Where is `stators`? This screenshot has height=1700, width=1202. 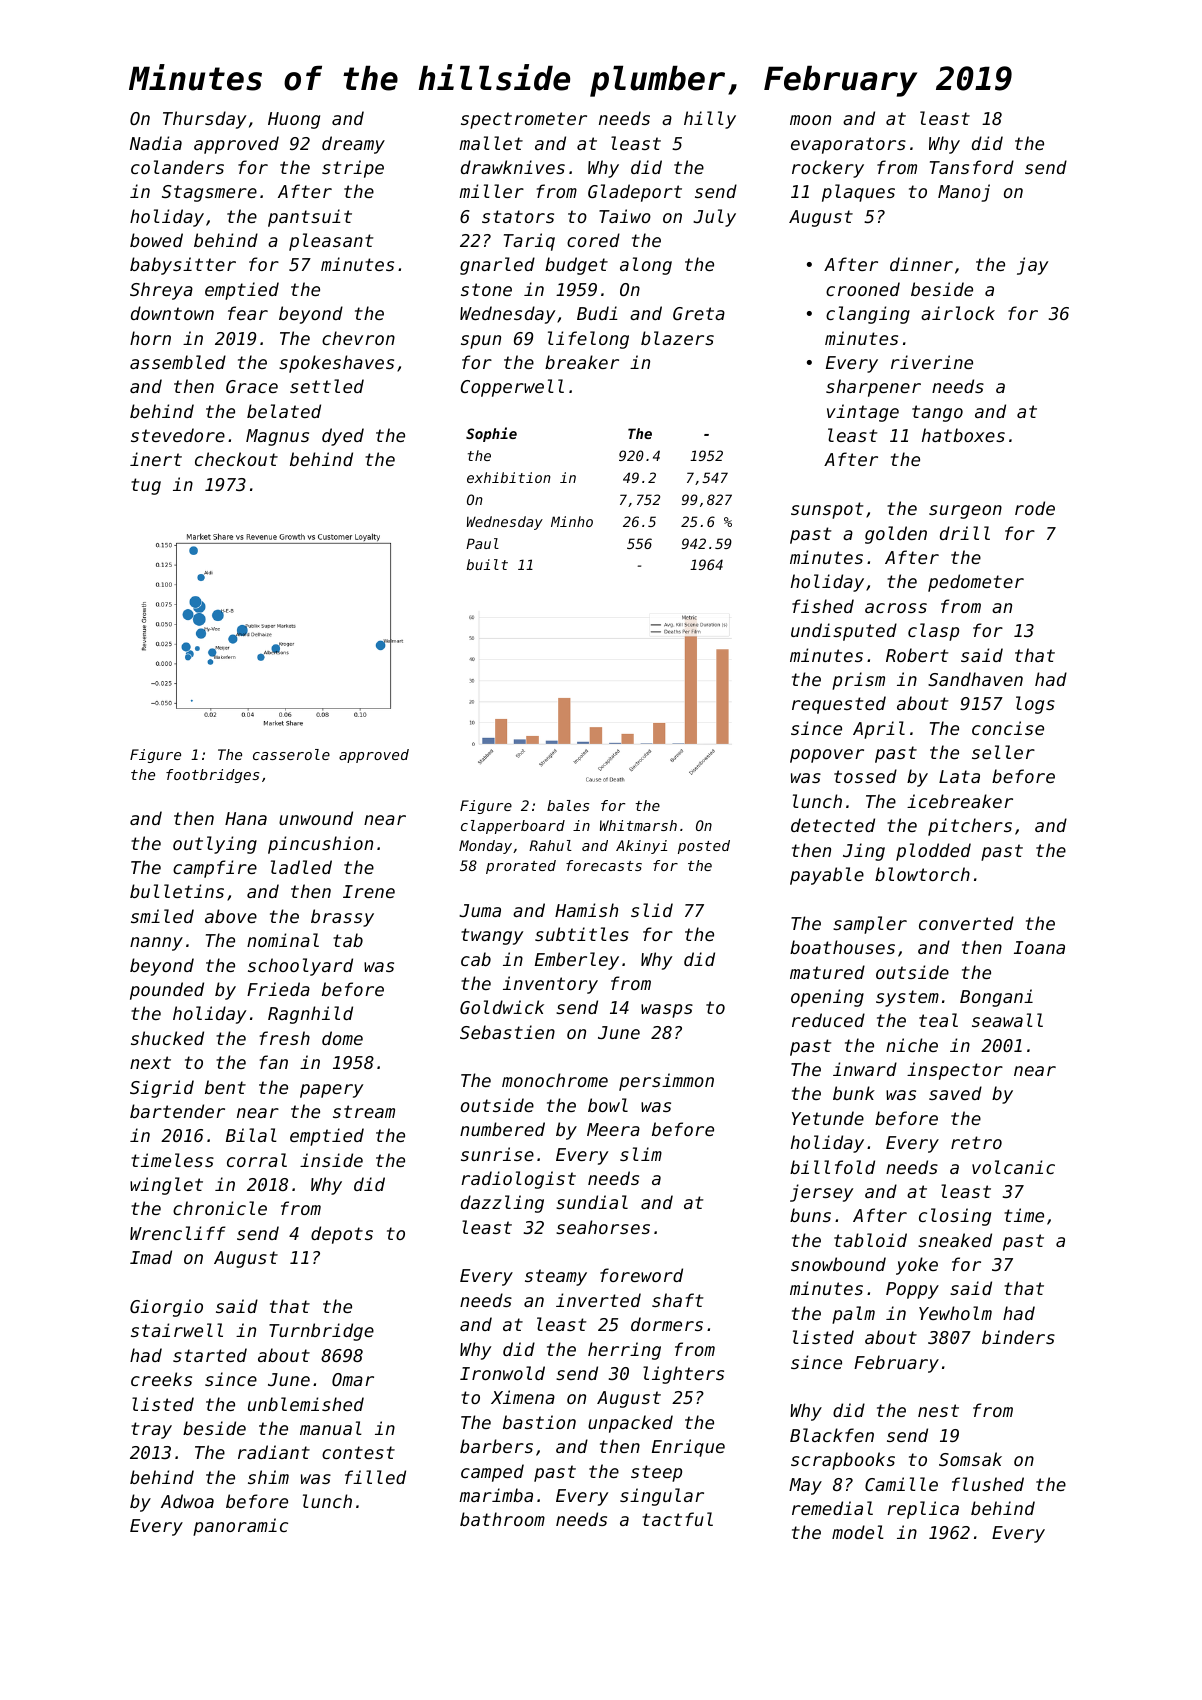
stators is located at coordinates (518, 216).
